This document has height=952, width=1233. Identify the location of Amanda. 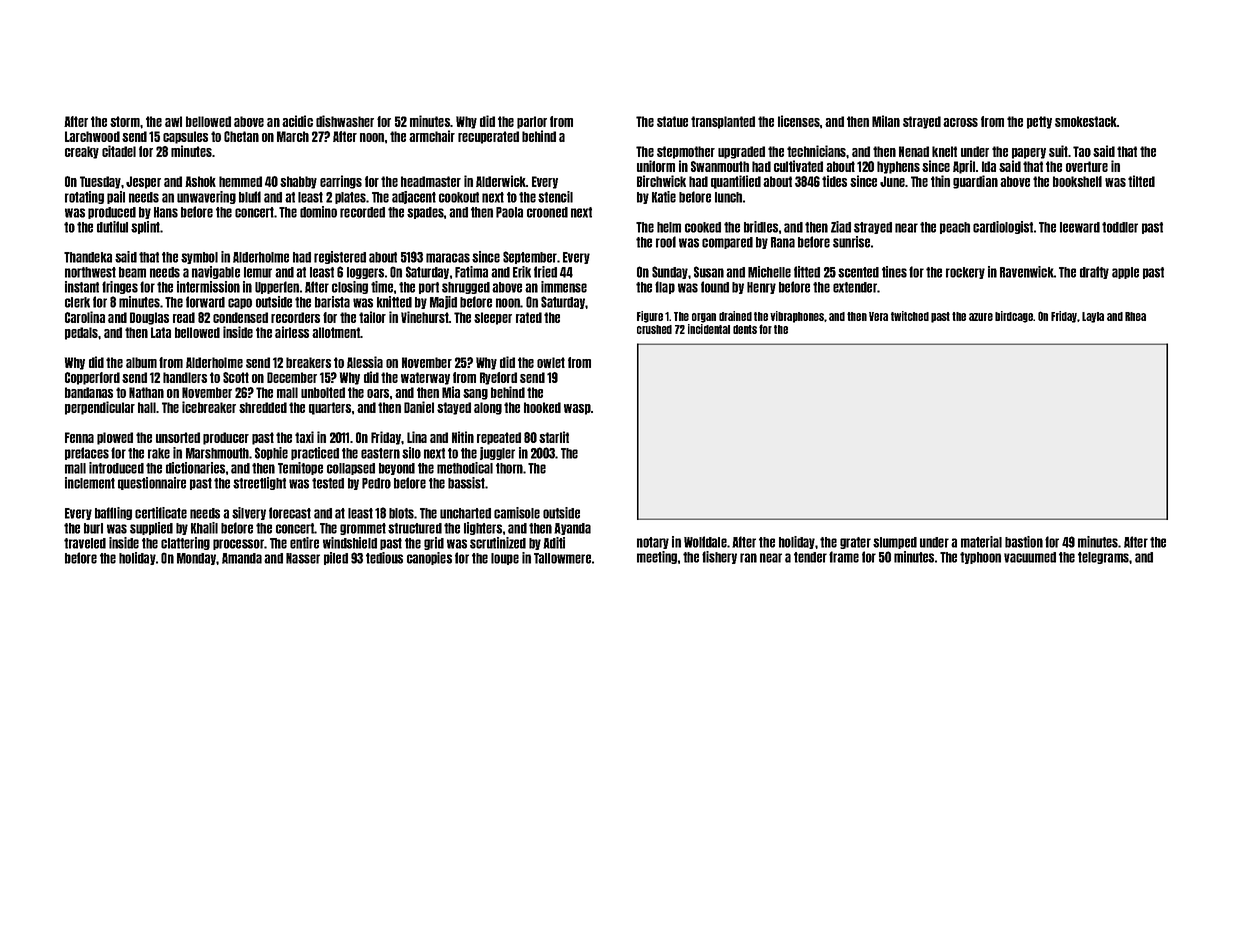
(242, 558).
